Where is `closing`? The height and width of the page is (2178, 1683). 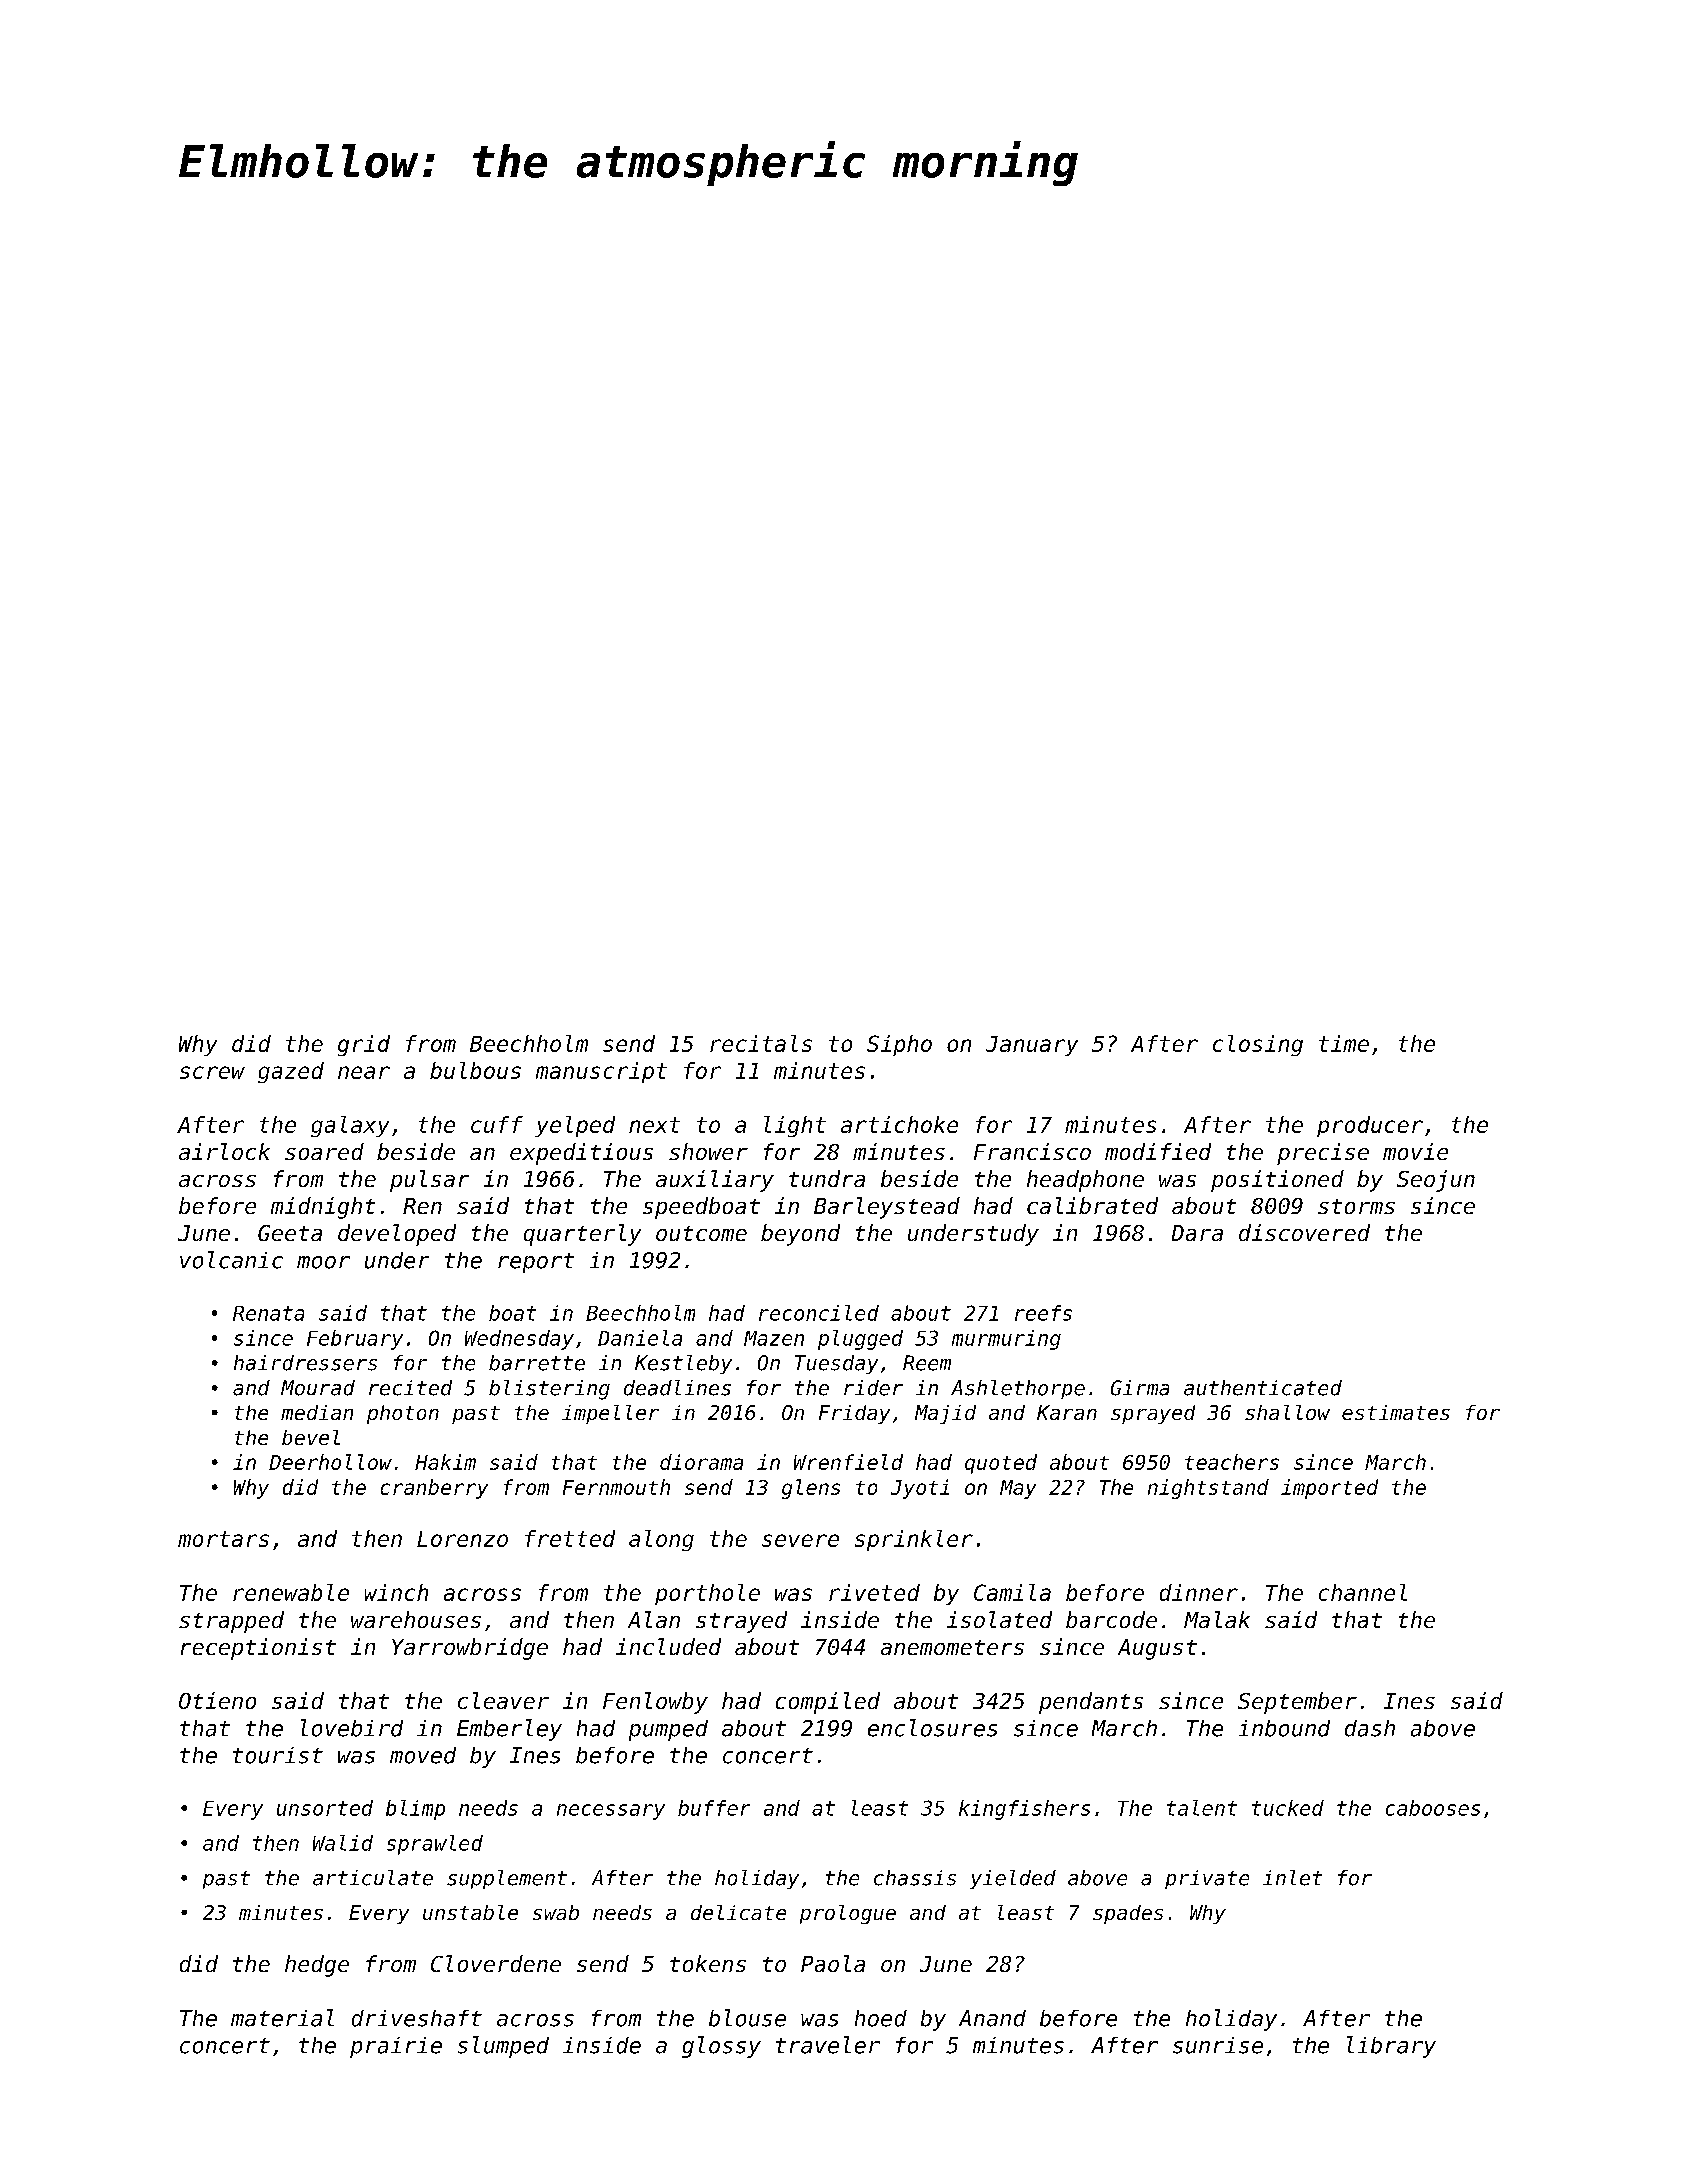
closing is located at coordinates (1258, 1045).
